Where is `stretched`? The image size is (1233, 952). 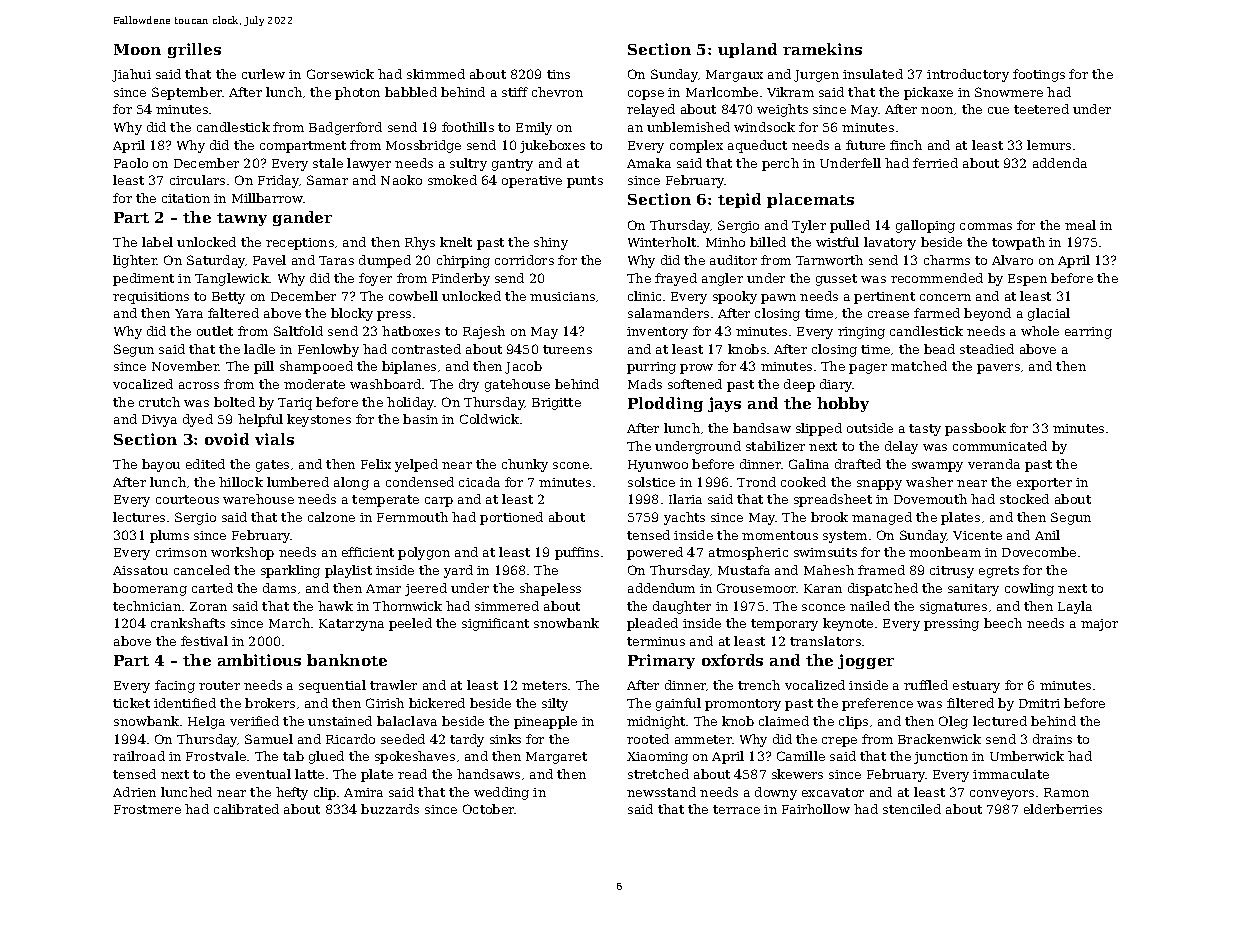
stretched is located at coordinates (658, 774).
